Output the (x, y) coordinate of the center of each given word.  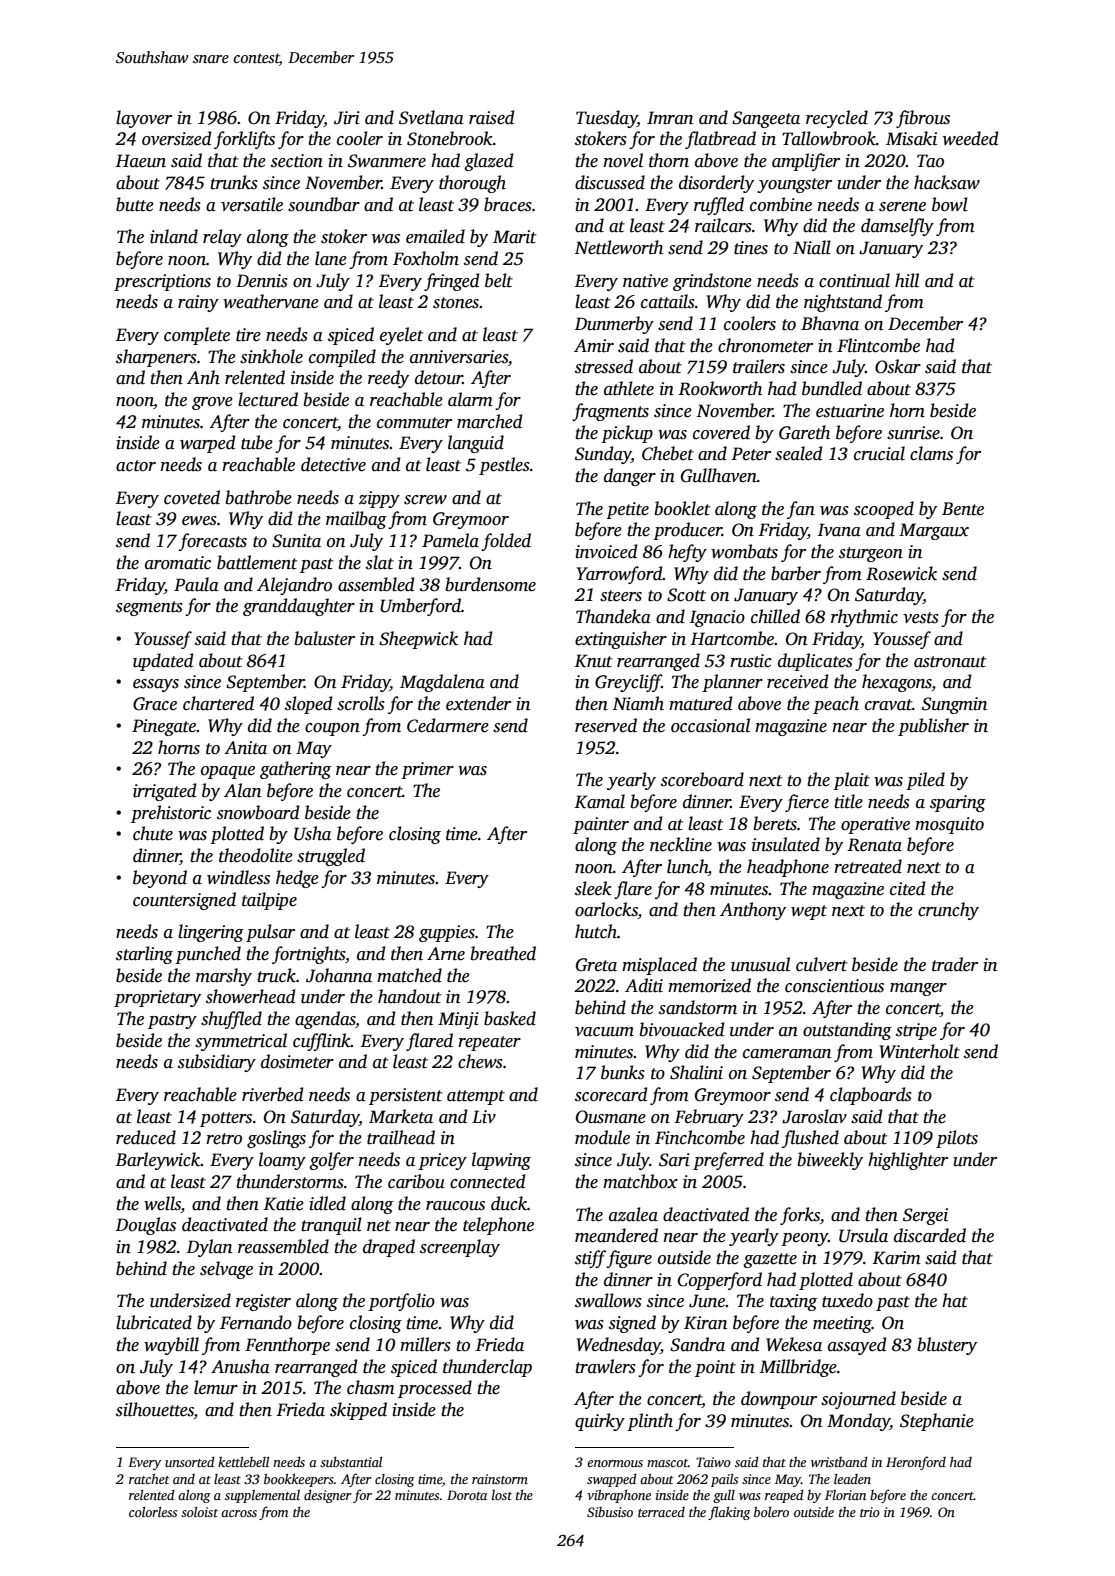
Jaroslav (814, 1116)
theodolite (256, 855)
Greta (596, 965)
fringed (451, 282)
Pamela (450, 540)
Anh (203, 377)
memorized (709, 985)
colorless (153, 1512)
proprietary (157, 998)
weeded (970, 138)
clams (931, 453)
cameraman (787, 1054)
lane (331, 258)
